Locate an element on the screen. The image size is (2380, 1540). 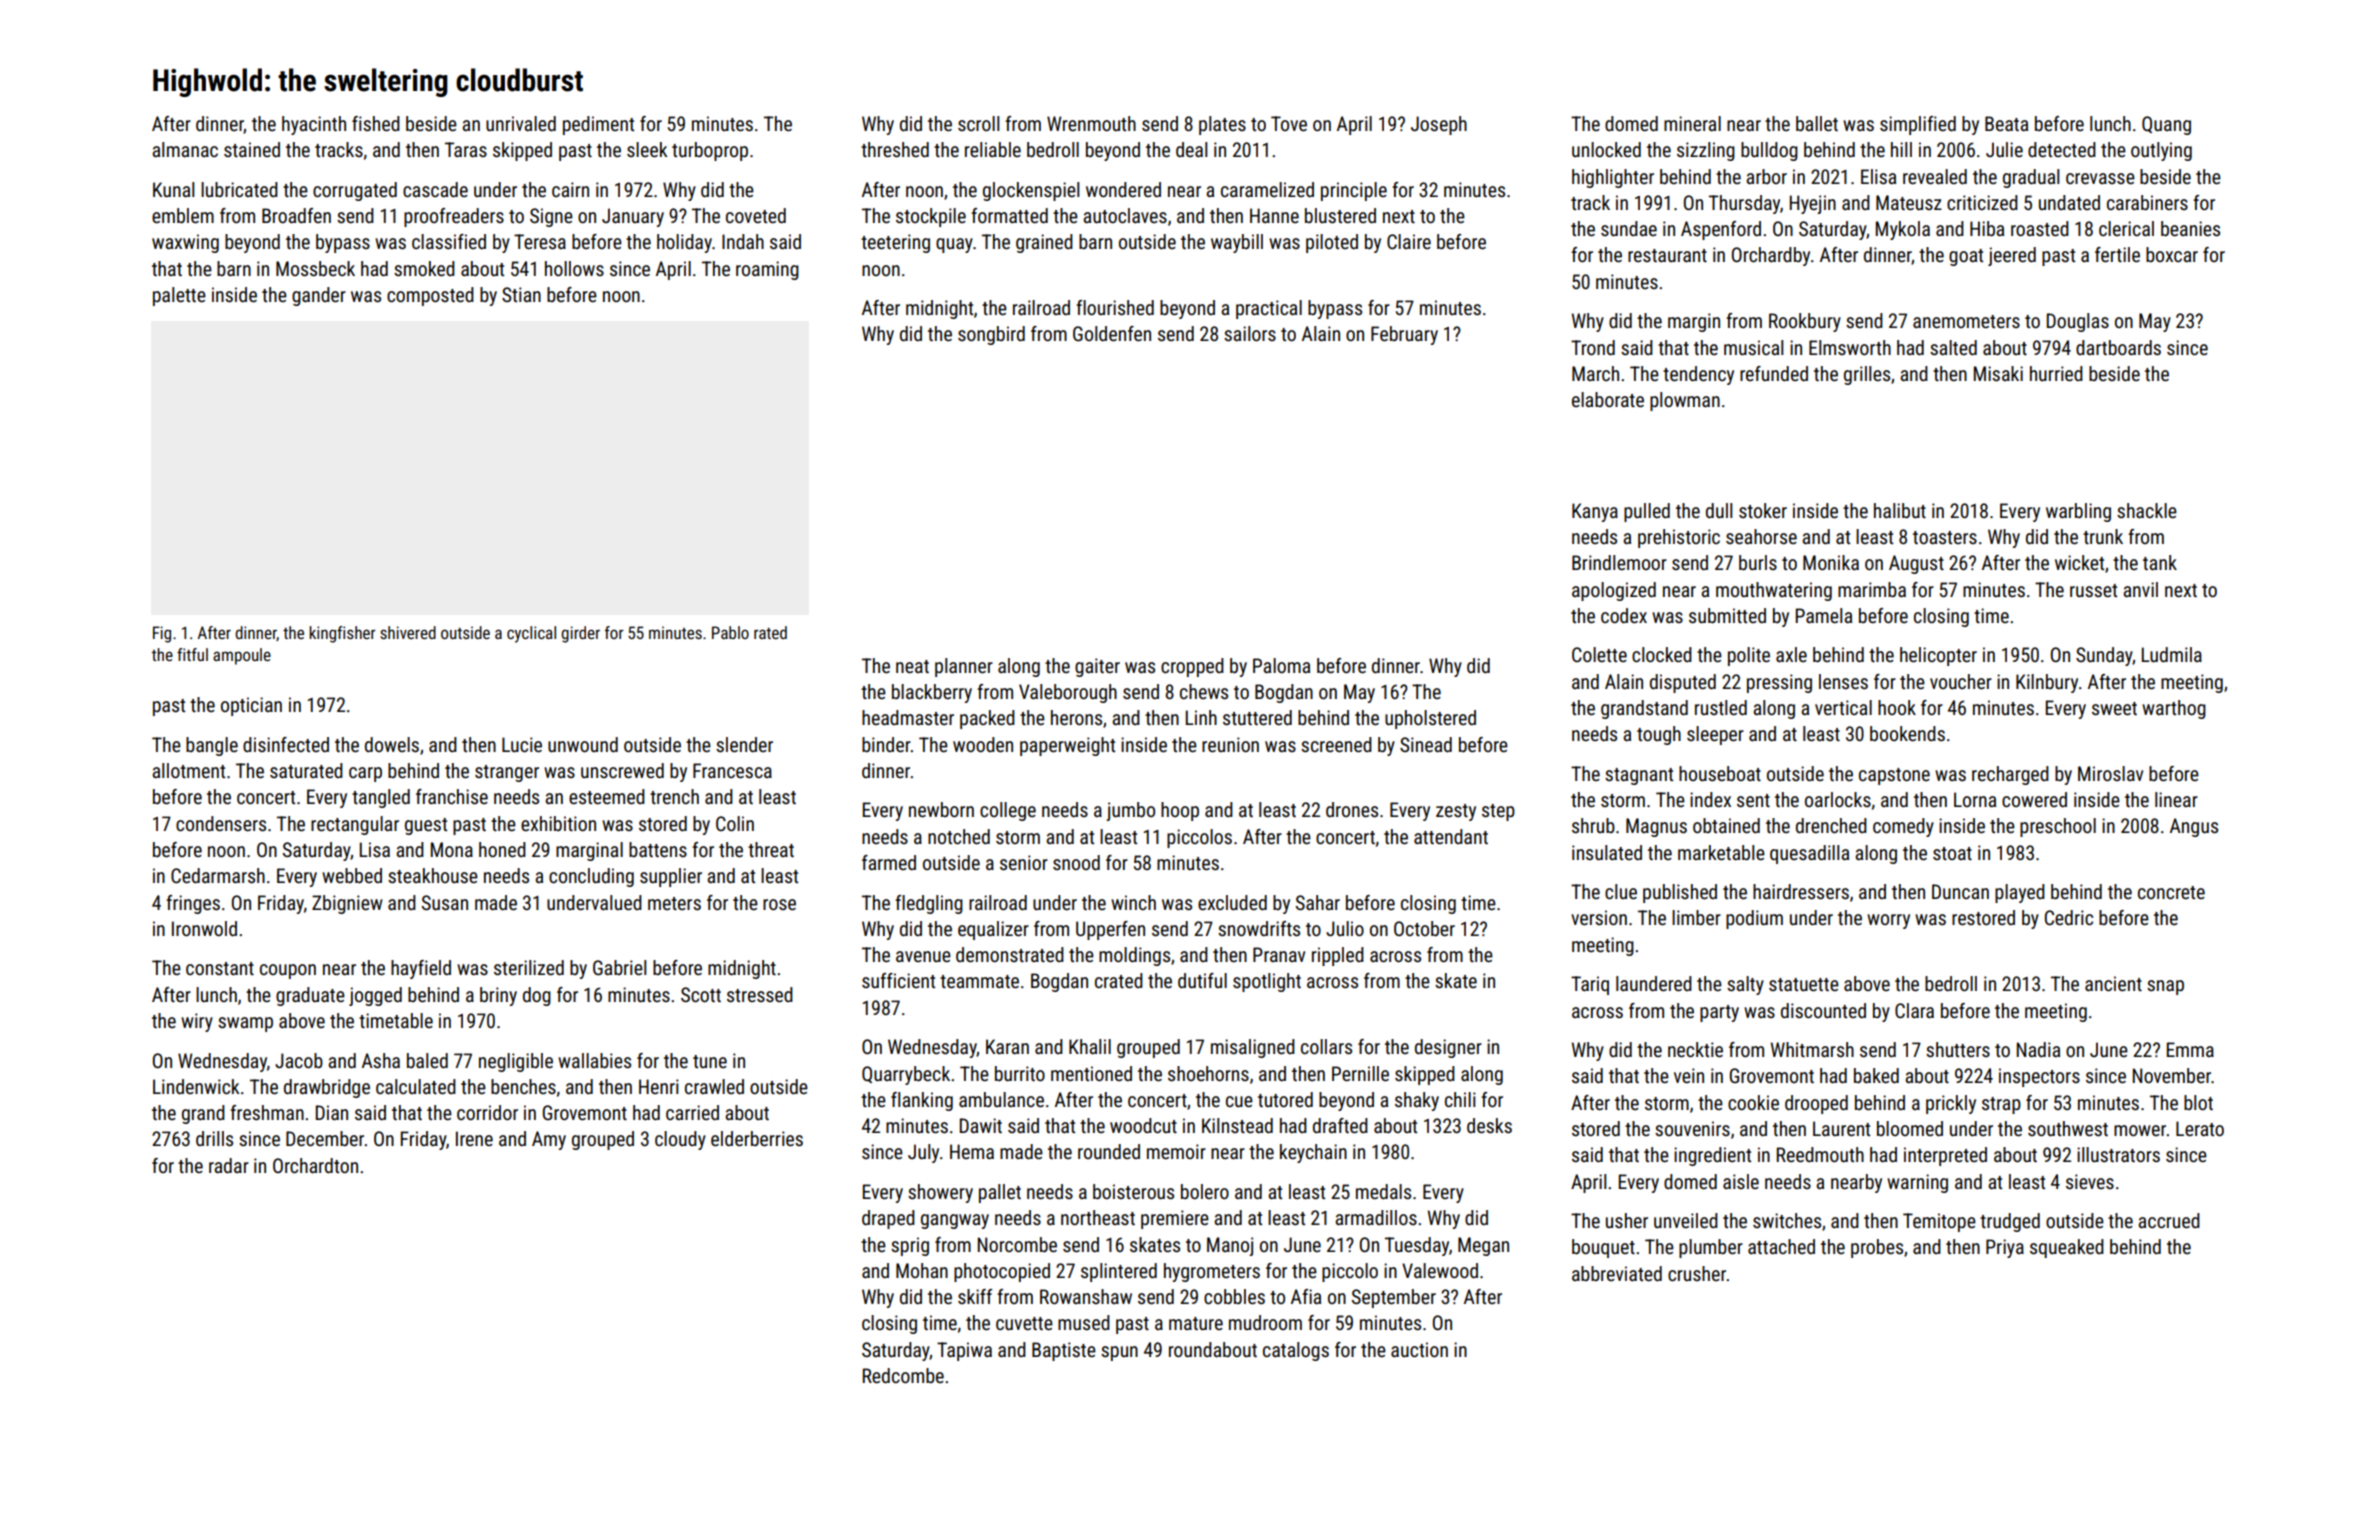
planner is located at coordinates (964, 667).
